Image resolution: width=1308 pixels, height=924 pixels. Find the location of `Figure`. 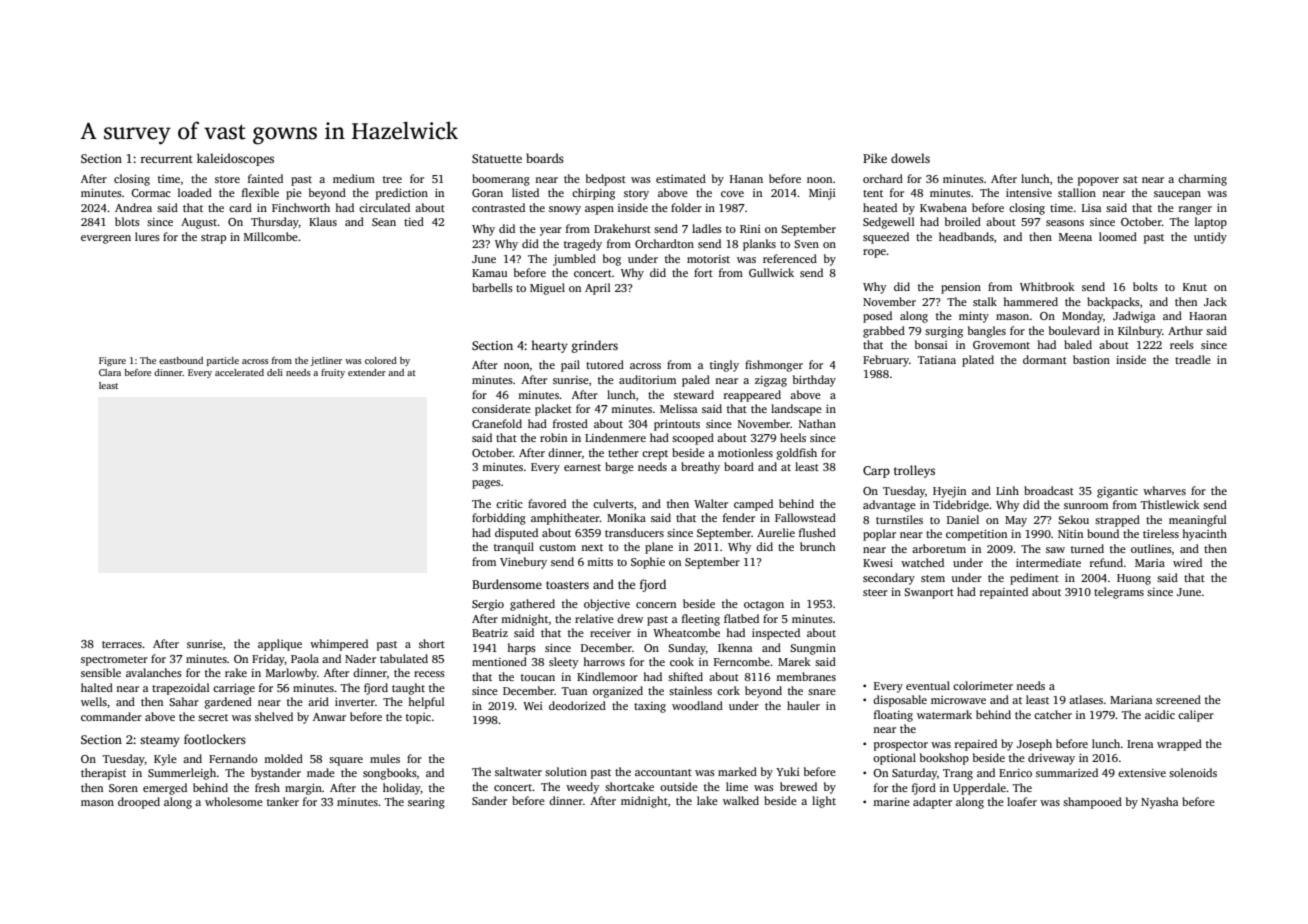

Figure is located at coordinates (112, 361).
